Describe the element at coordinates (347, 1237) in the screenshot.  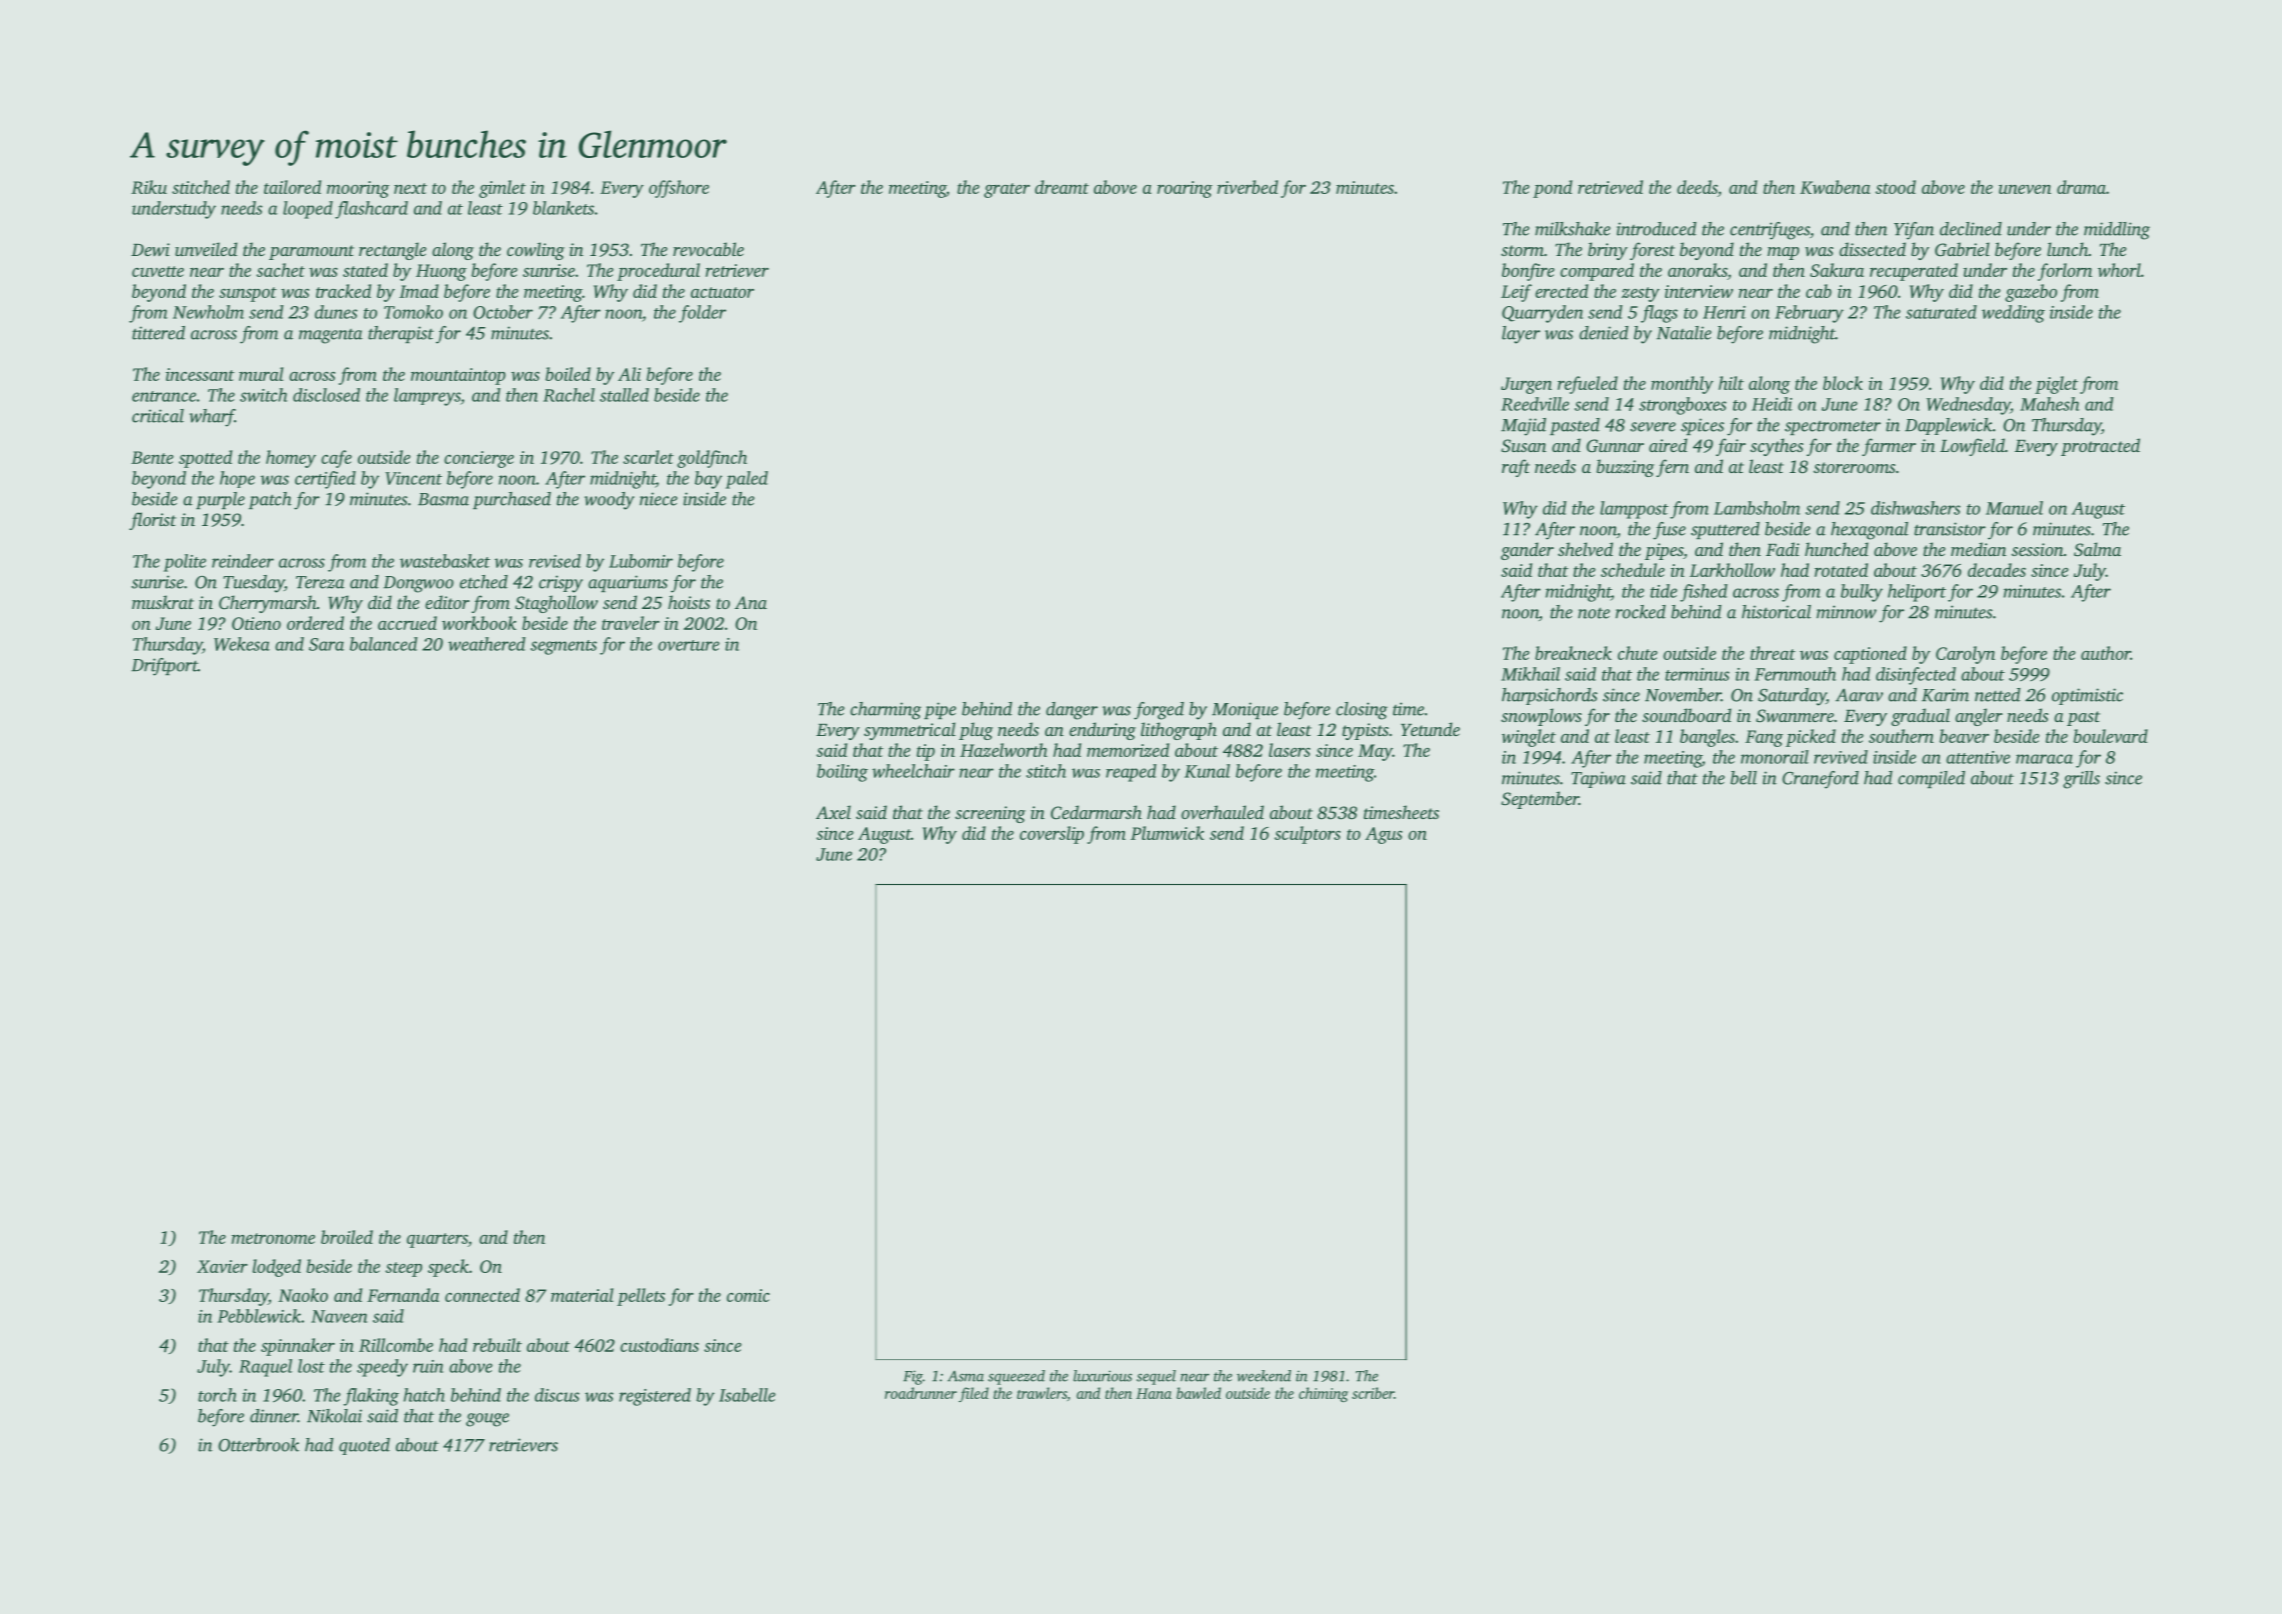
I see `broiled` at that location.
